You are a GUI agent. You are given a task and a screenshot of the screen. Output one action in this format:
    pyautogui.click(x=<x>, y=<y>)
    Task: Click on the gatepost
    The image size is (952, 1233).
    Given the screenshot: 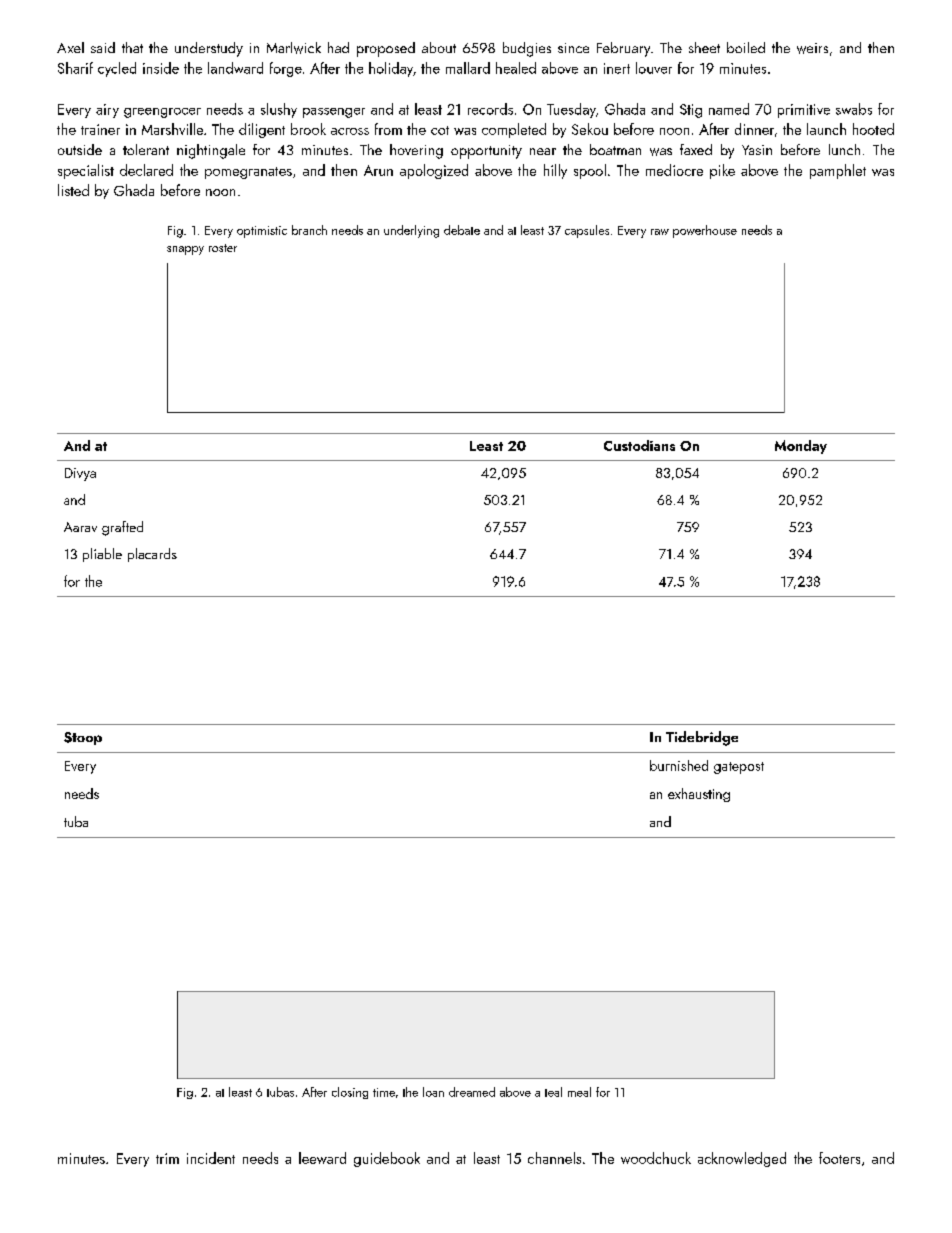 What is the action you would take?
    pyautogui.click(x=739, y=768)
